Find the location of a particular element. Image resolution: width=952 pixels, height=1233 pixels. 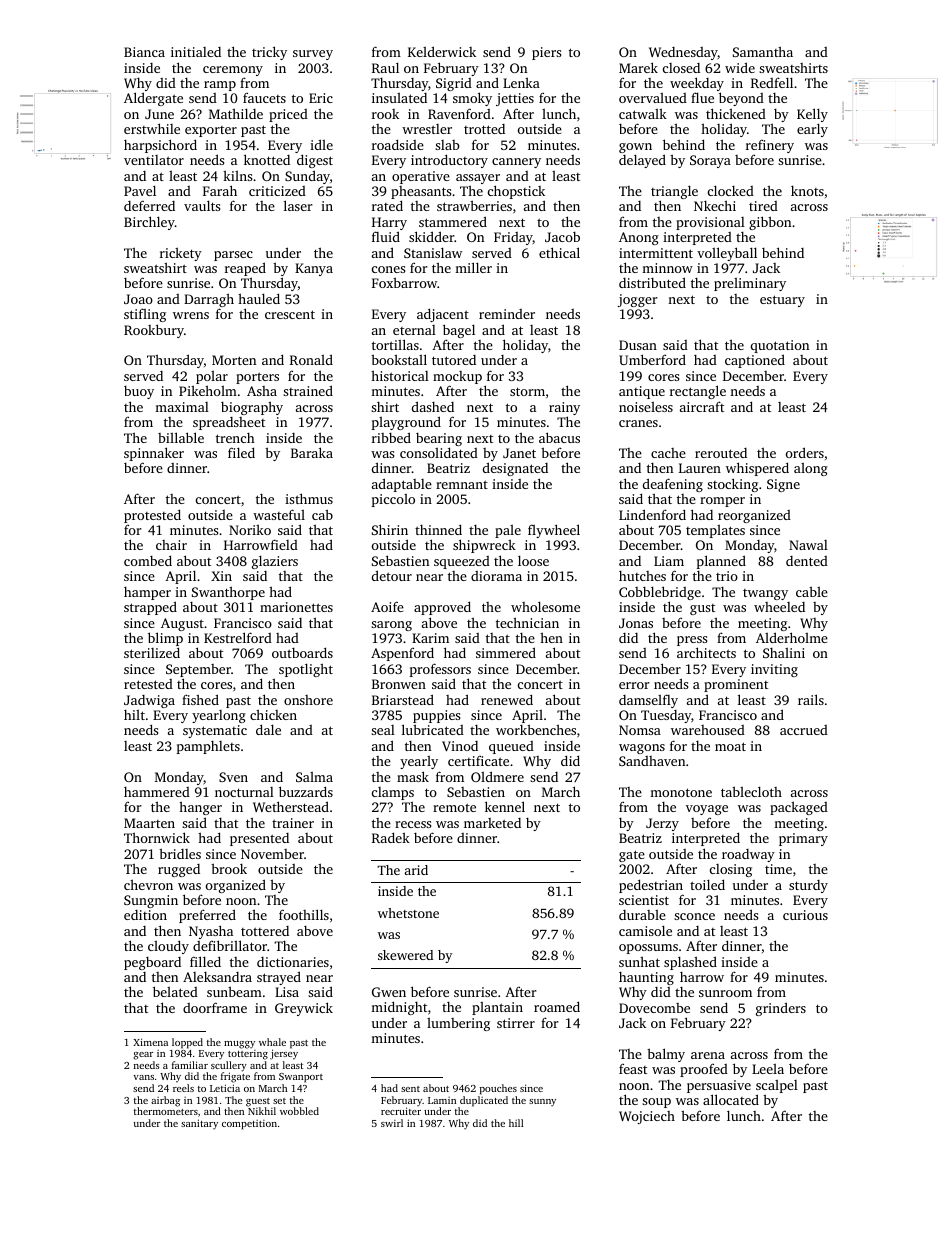

grinders is located at coordinates (781, 1009).
